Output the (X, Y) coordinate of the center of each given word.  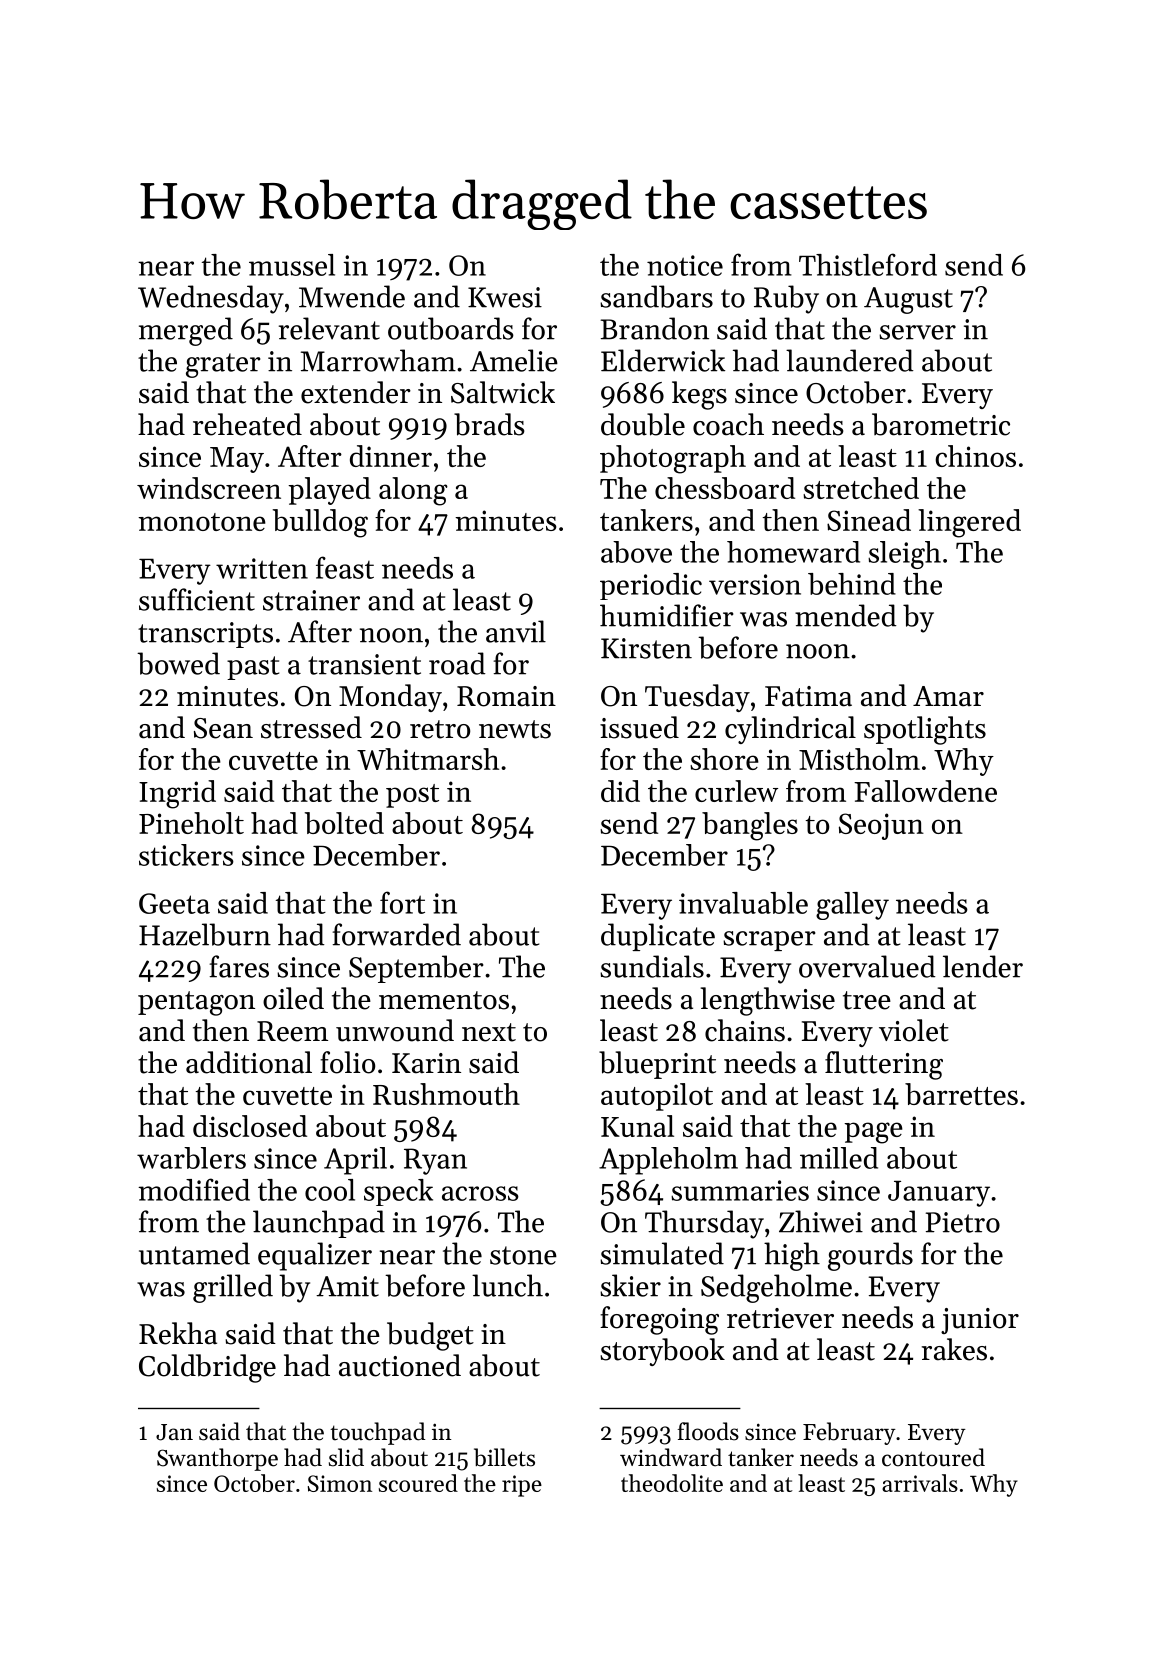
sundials (652, 966)
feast (345, 567)
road (457, 663)
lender (983, 966)
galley (852, 906)
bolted (344, 823)
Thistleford (868, 264)
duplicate (658, 937)
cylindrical (790, 730)
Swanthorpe (217, 1459)
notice (685, 265)
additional (249, 1062)
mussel (292, 265)
